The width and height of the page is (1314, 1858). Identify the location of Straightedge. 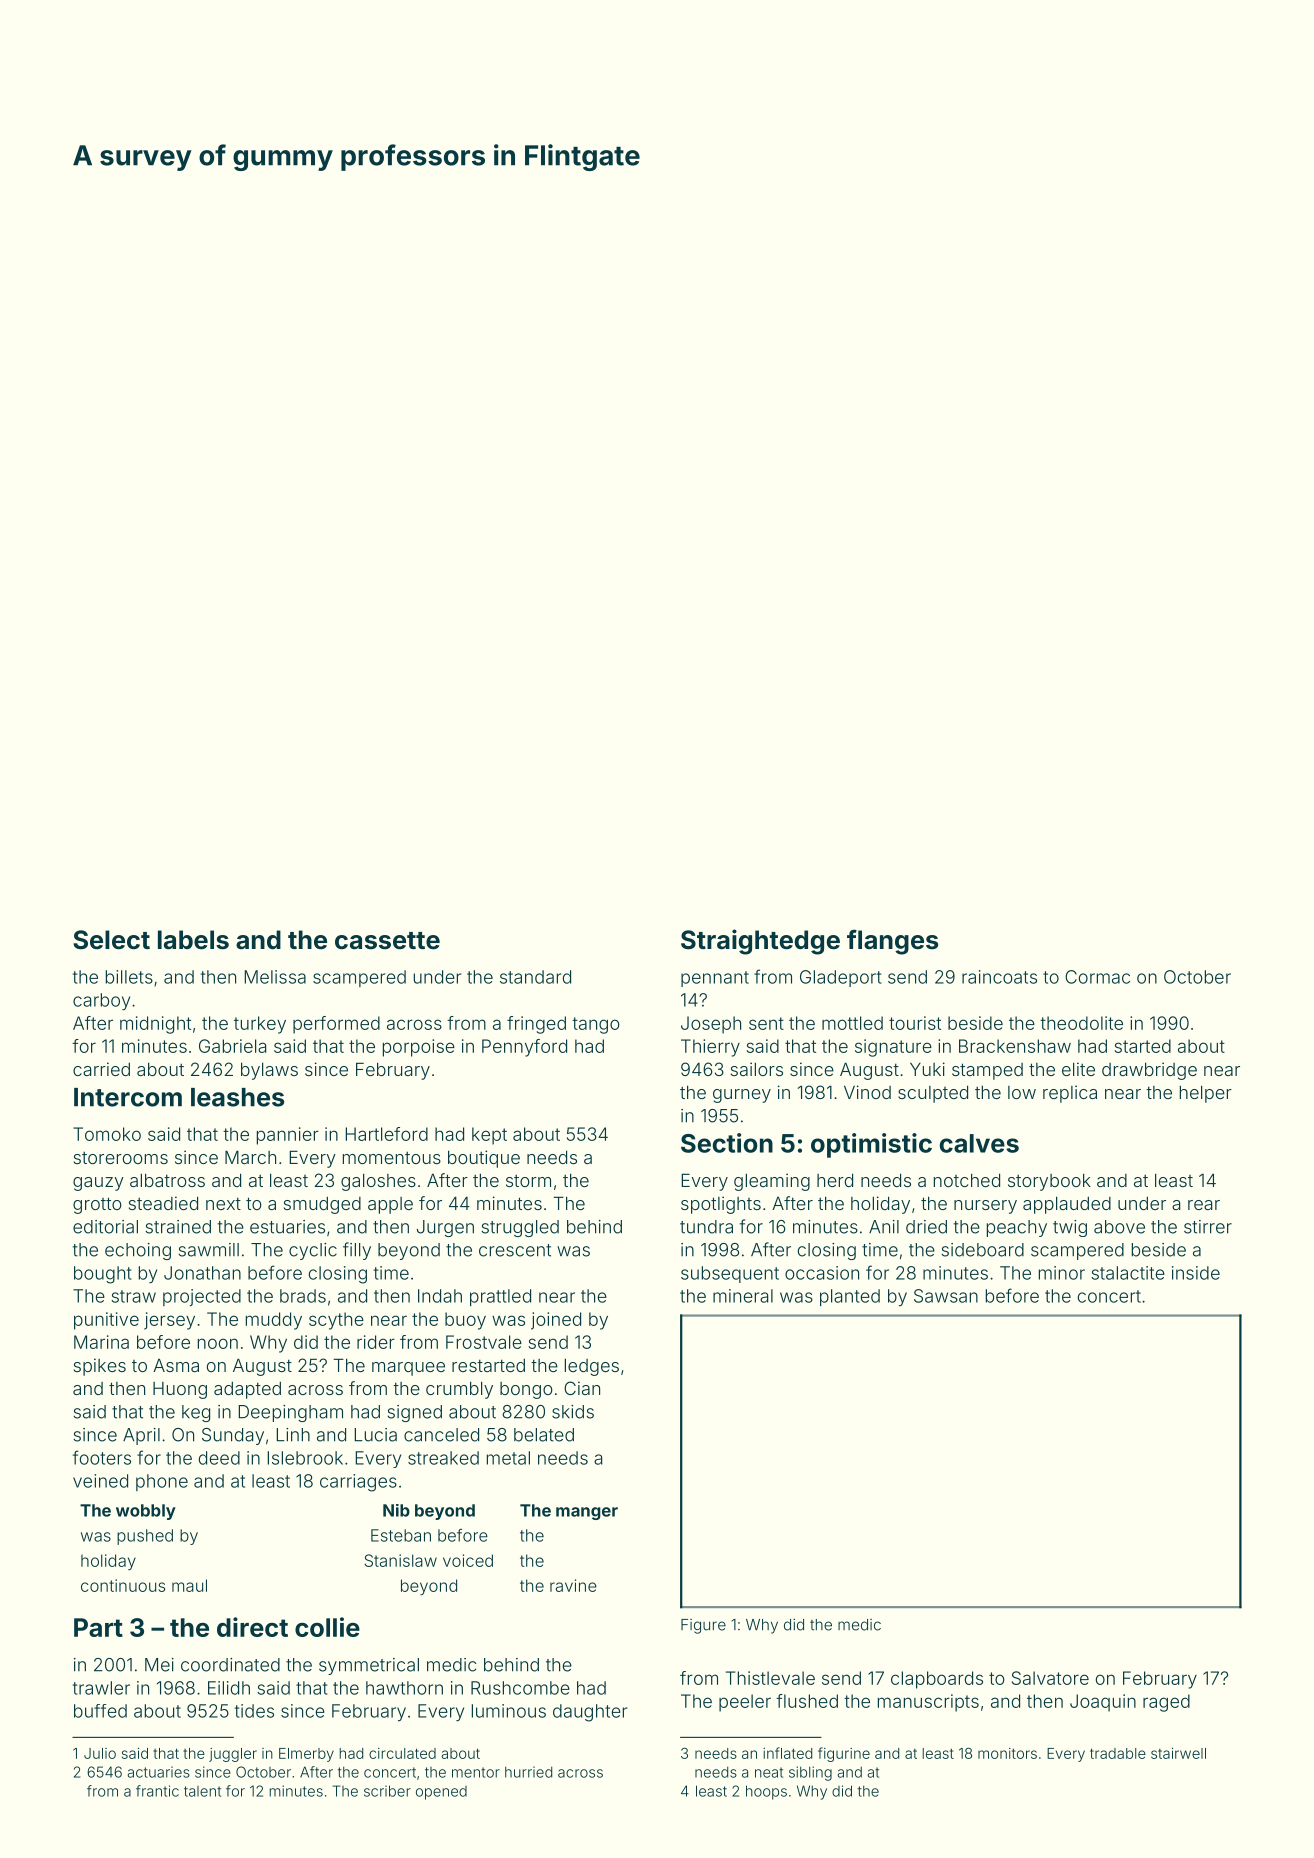
(760, 942).
